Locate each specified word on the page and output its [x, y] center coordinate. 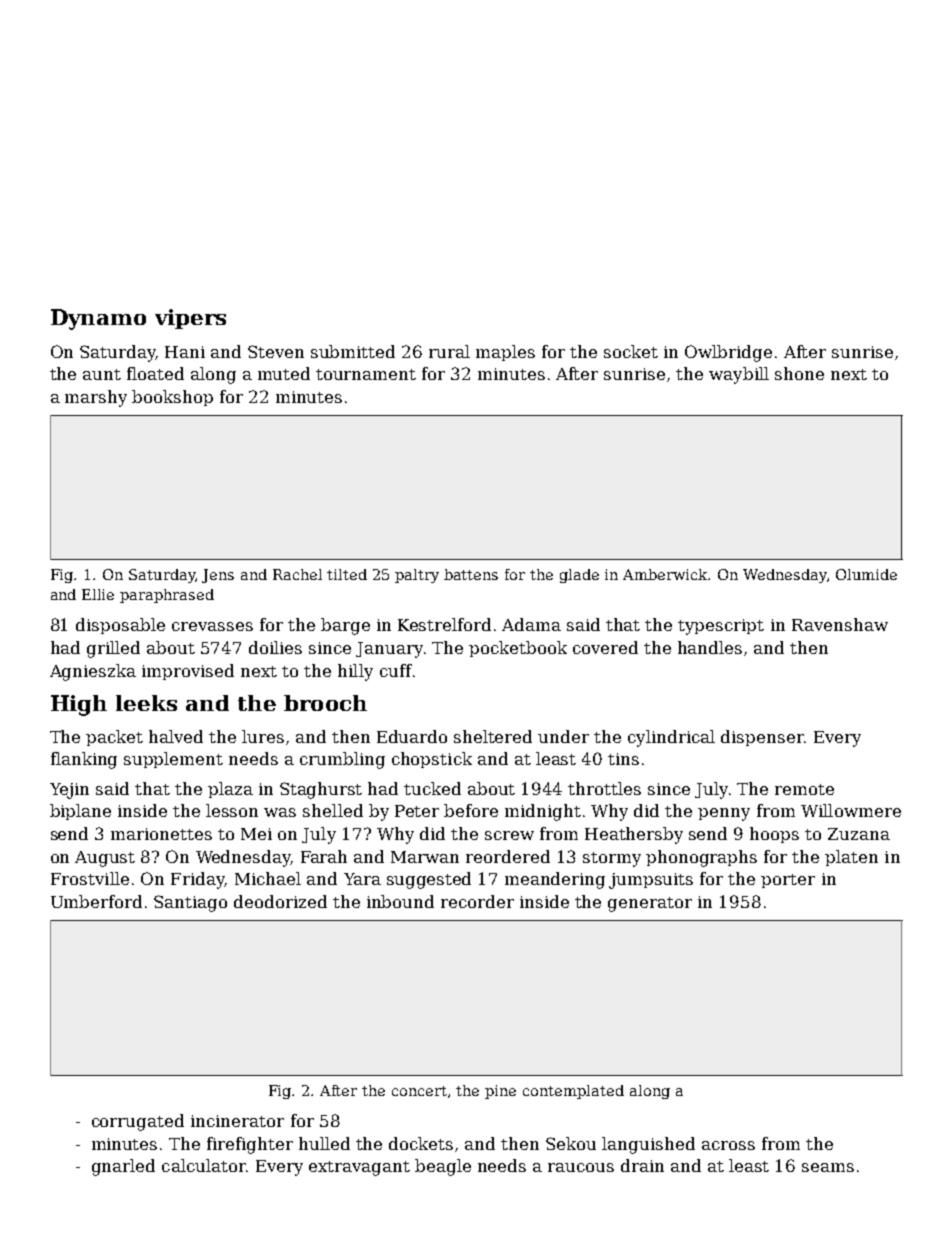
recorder [477, 901]
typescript [721, 627]
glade [579, 576]
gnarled [123, 1167]
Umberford [96, 901]
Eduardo [412, 736]
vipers [190, 319]
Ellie [98, 594]
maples [505, 353]
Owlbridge [728, 353]
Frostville [90, 878]
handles [710, 647]
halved [176, 736]
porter [788, 881]
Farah [324, 856]
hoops [774, 835]
